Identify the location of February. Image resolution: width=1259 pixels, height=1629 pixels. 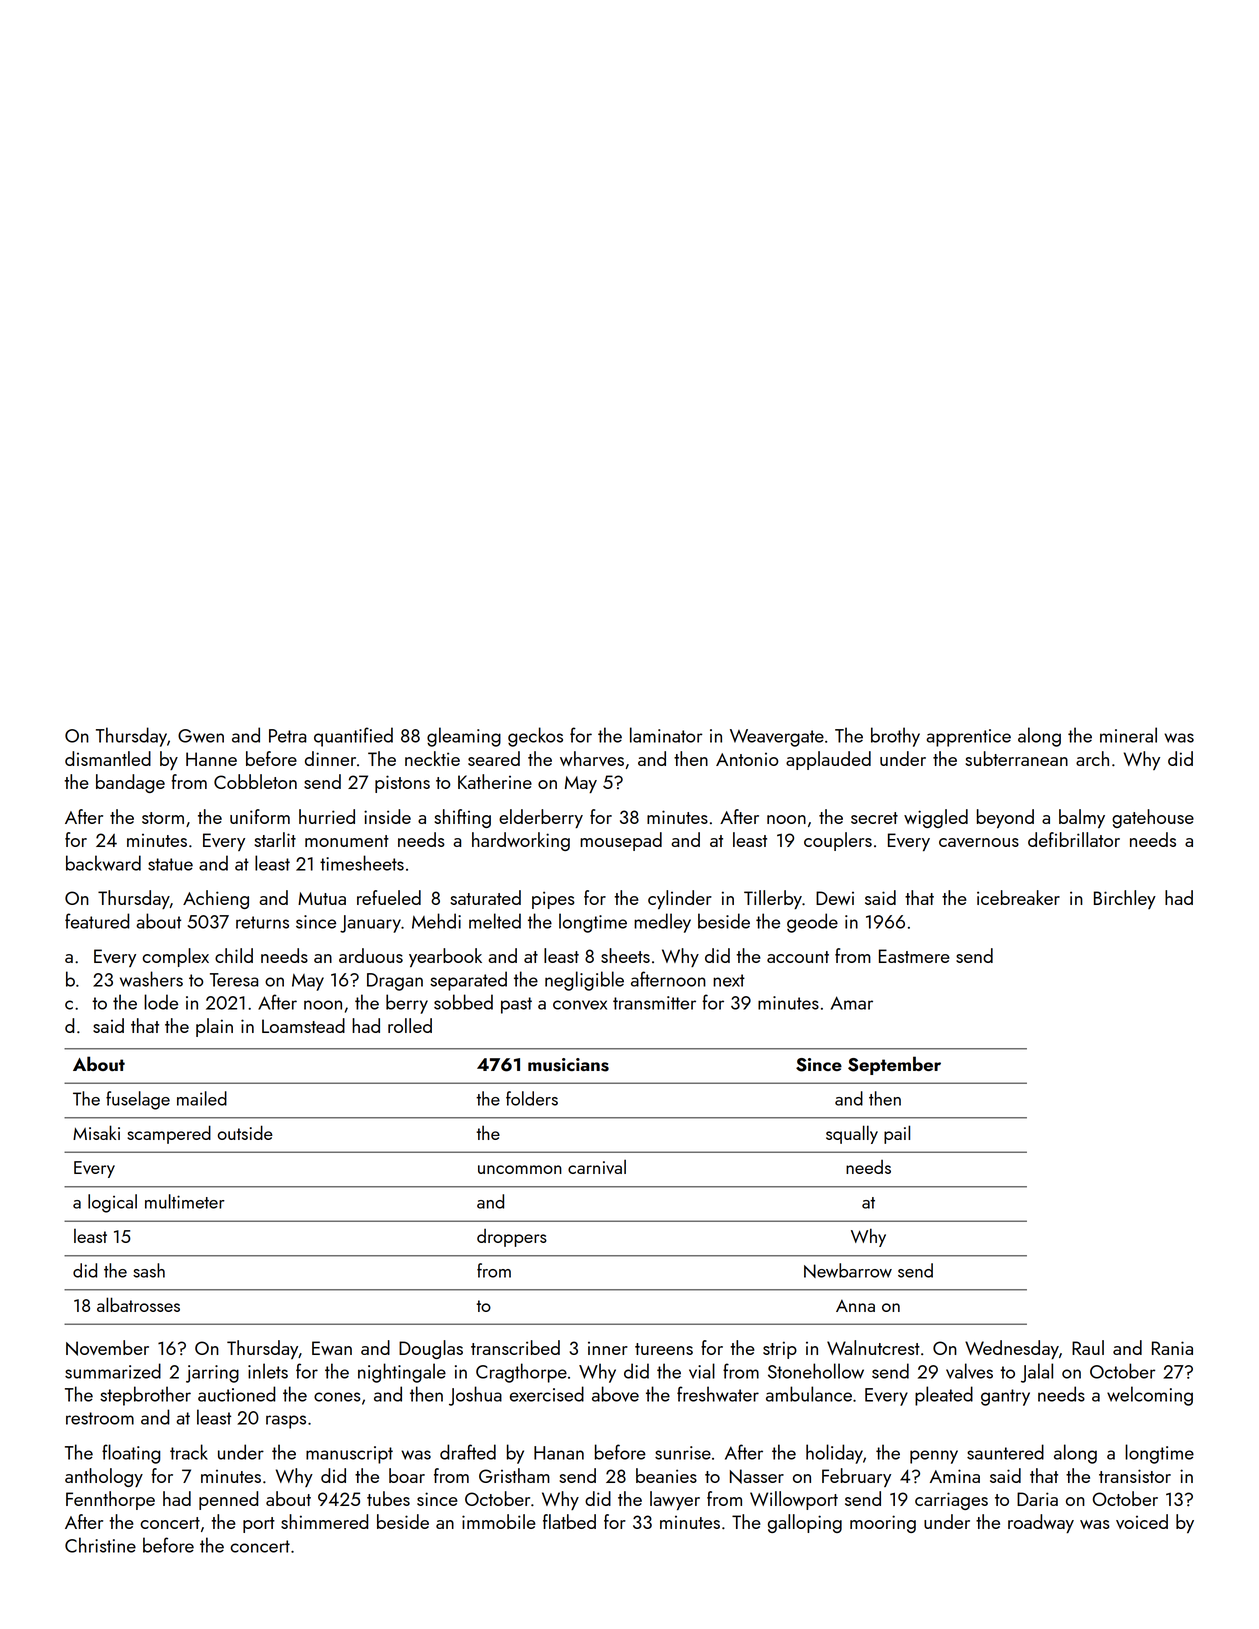
(856, 1477).
